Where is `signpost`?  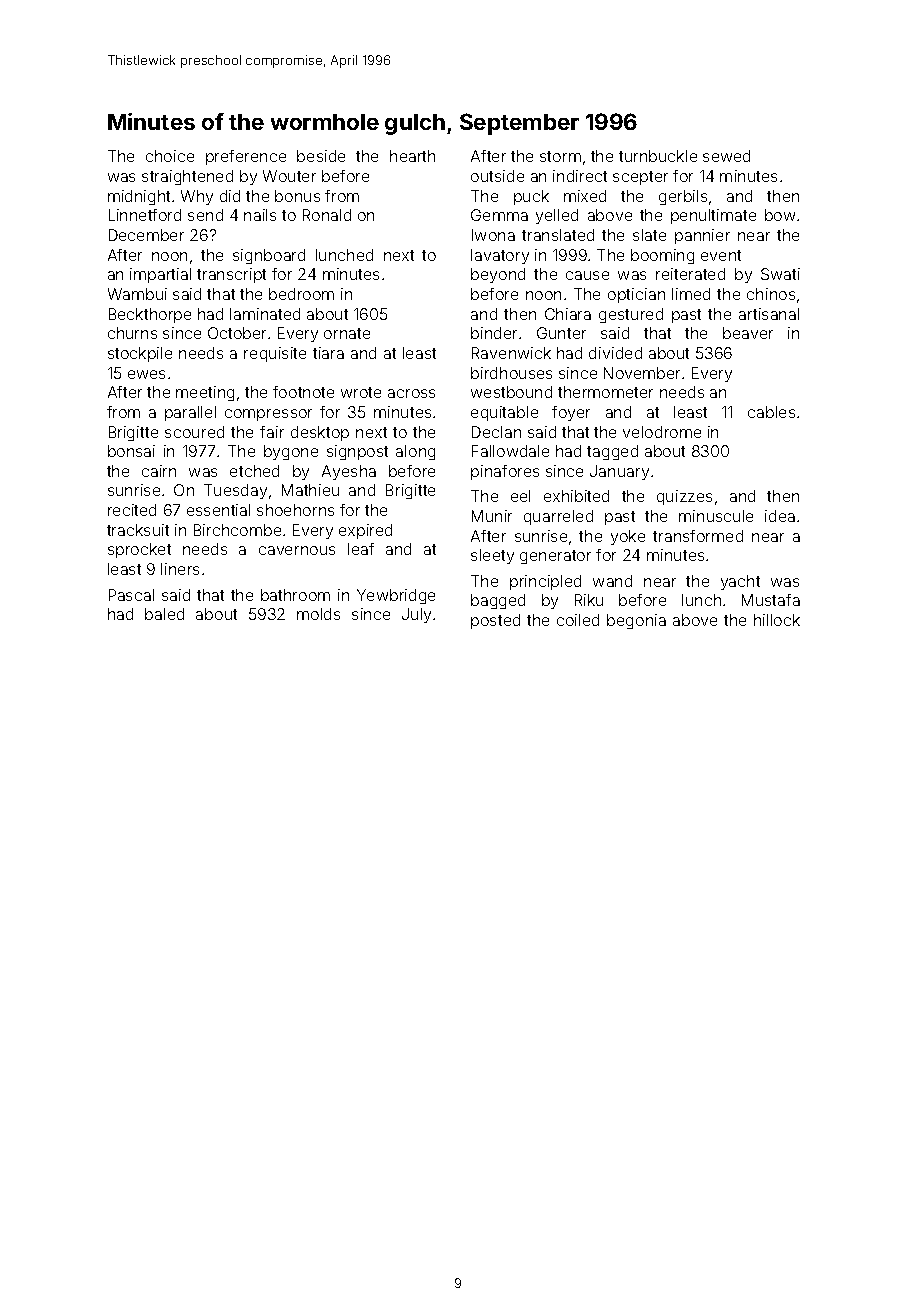
signpost is located at coordinates (357, 452).
